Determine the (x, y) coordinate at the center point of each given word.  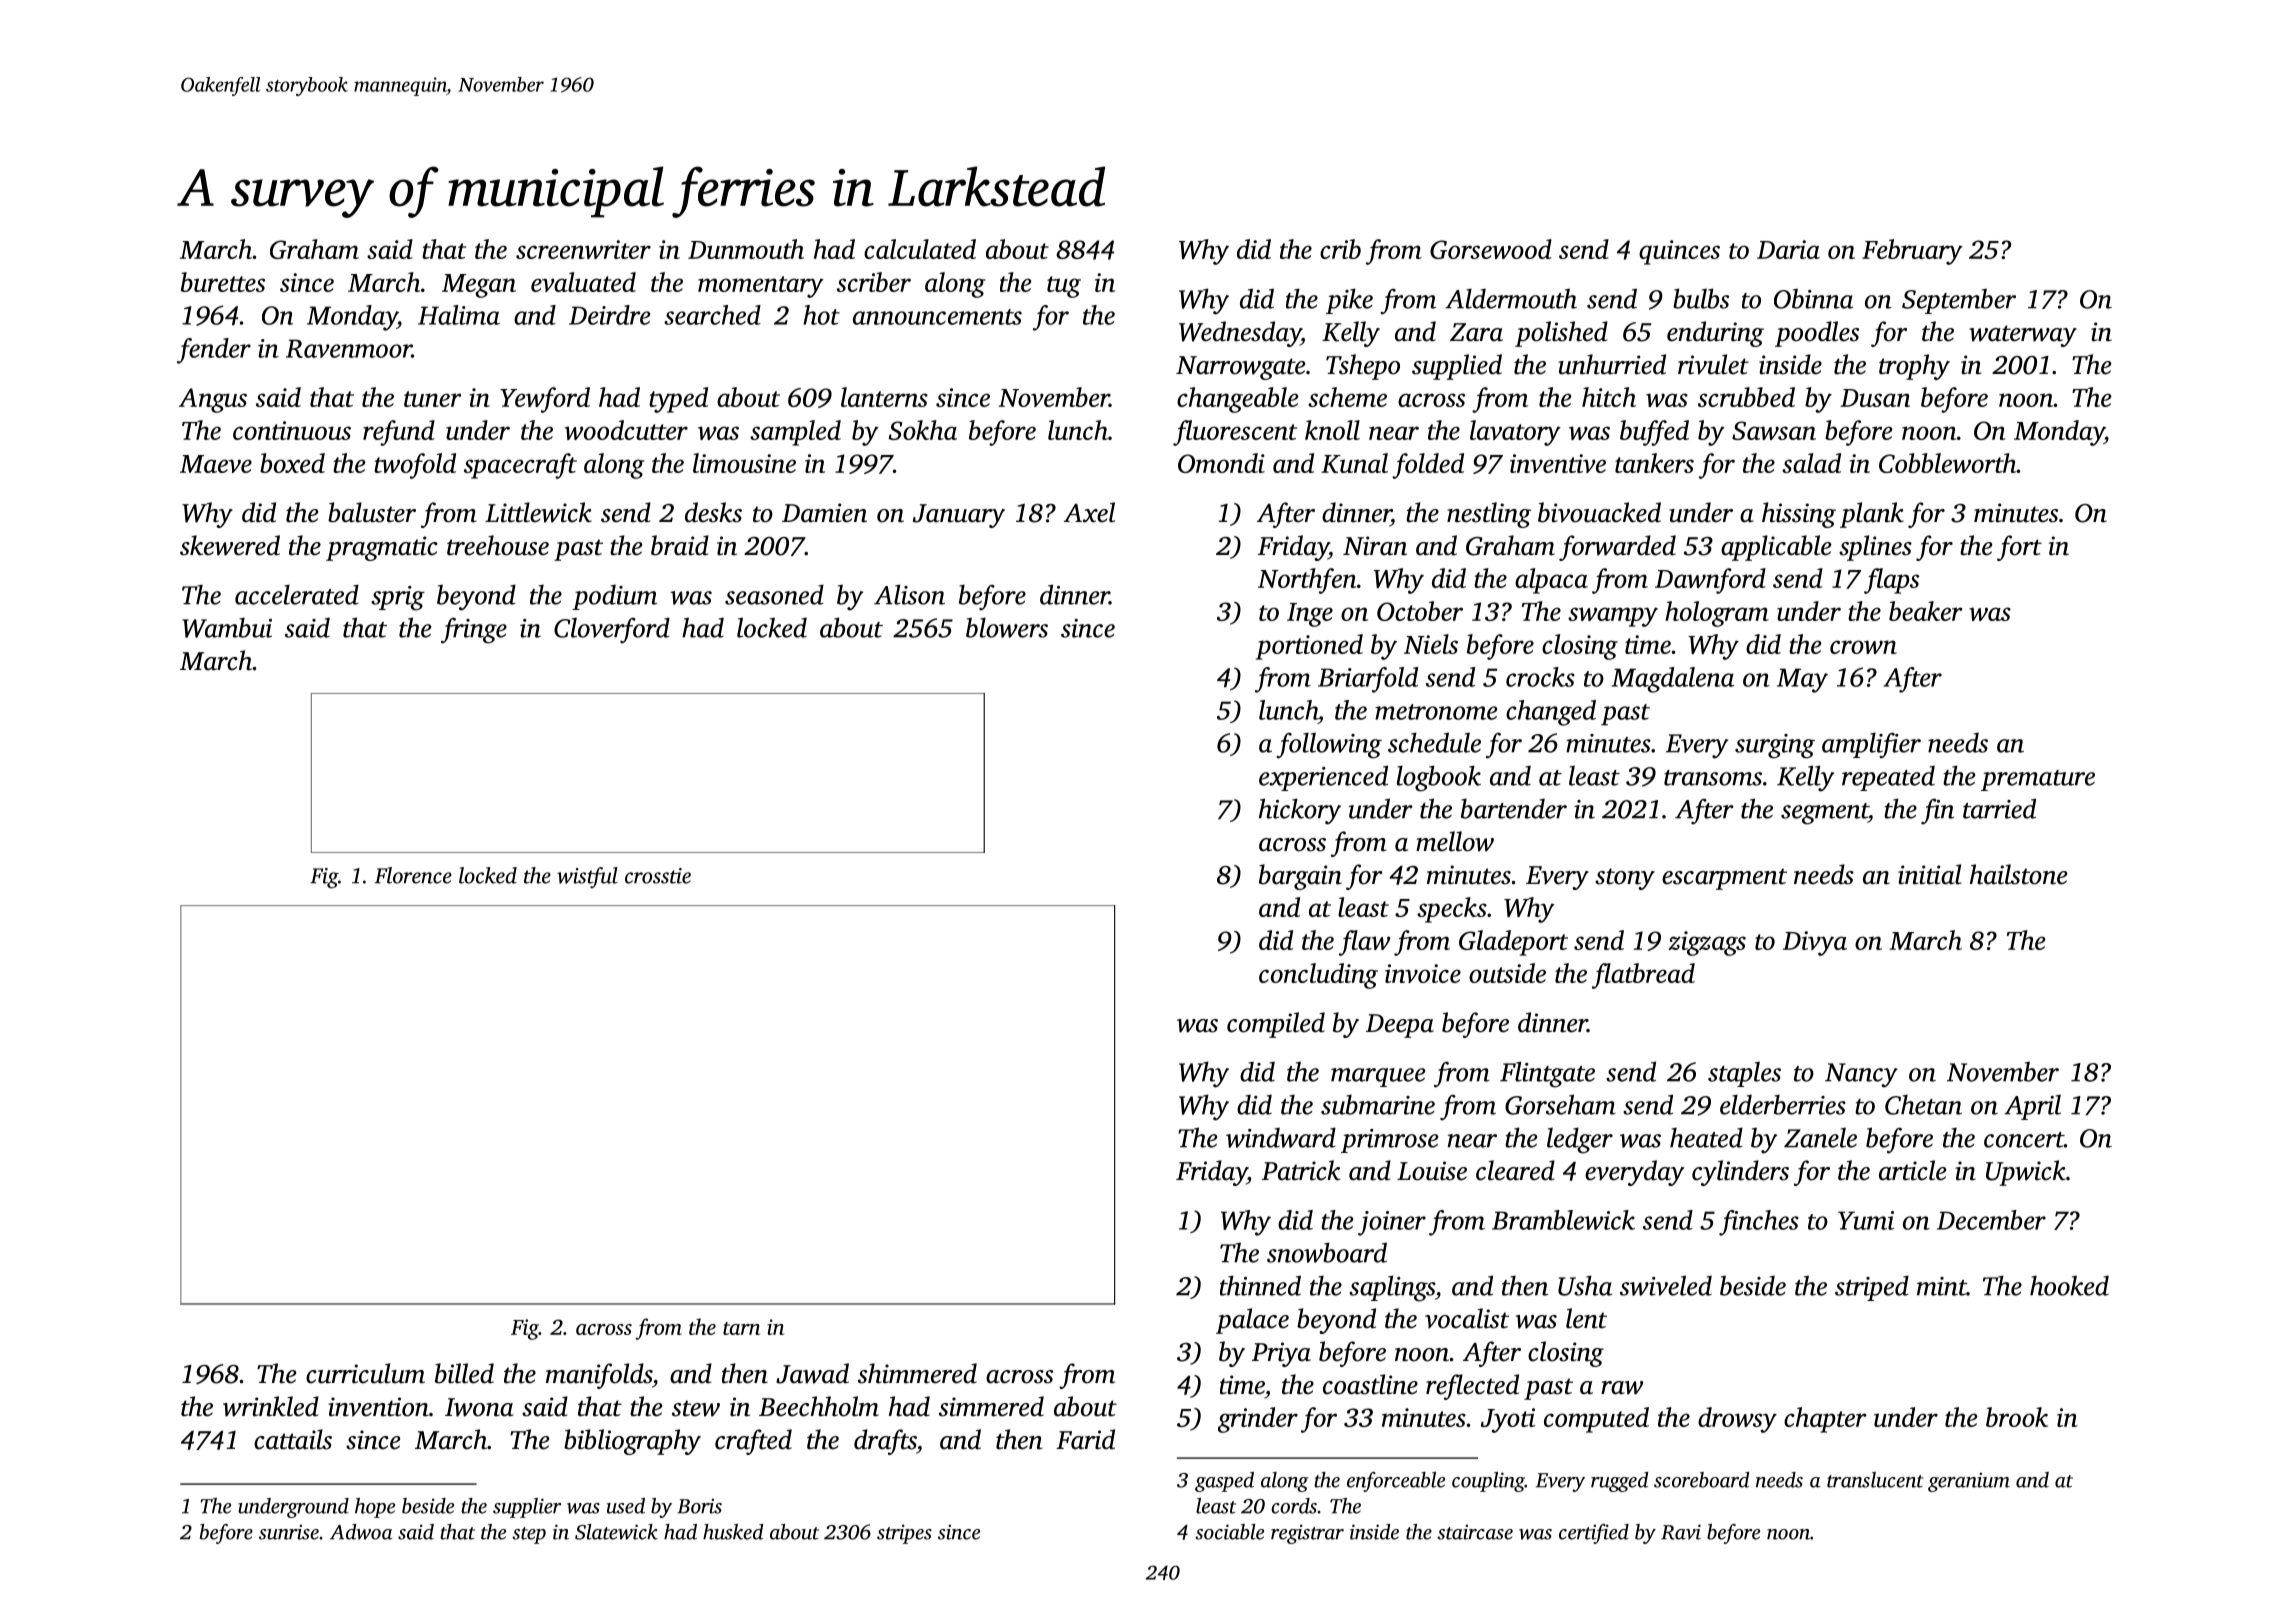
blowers (1007, 627)
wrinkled (271, 1406)
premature (2038, 780)
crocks (1540, 677)
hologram (1717, 614)
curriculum (365, 1373)
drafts (885, 1442)
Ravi (1681, 1532)
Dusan (1875, 398)
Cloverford (612, 630)
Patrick (1301, 1170)
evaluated (583, 282)
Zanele (1820, 1138)
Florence (413, 875)
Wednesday (1240, 334)
